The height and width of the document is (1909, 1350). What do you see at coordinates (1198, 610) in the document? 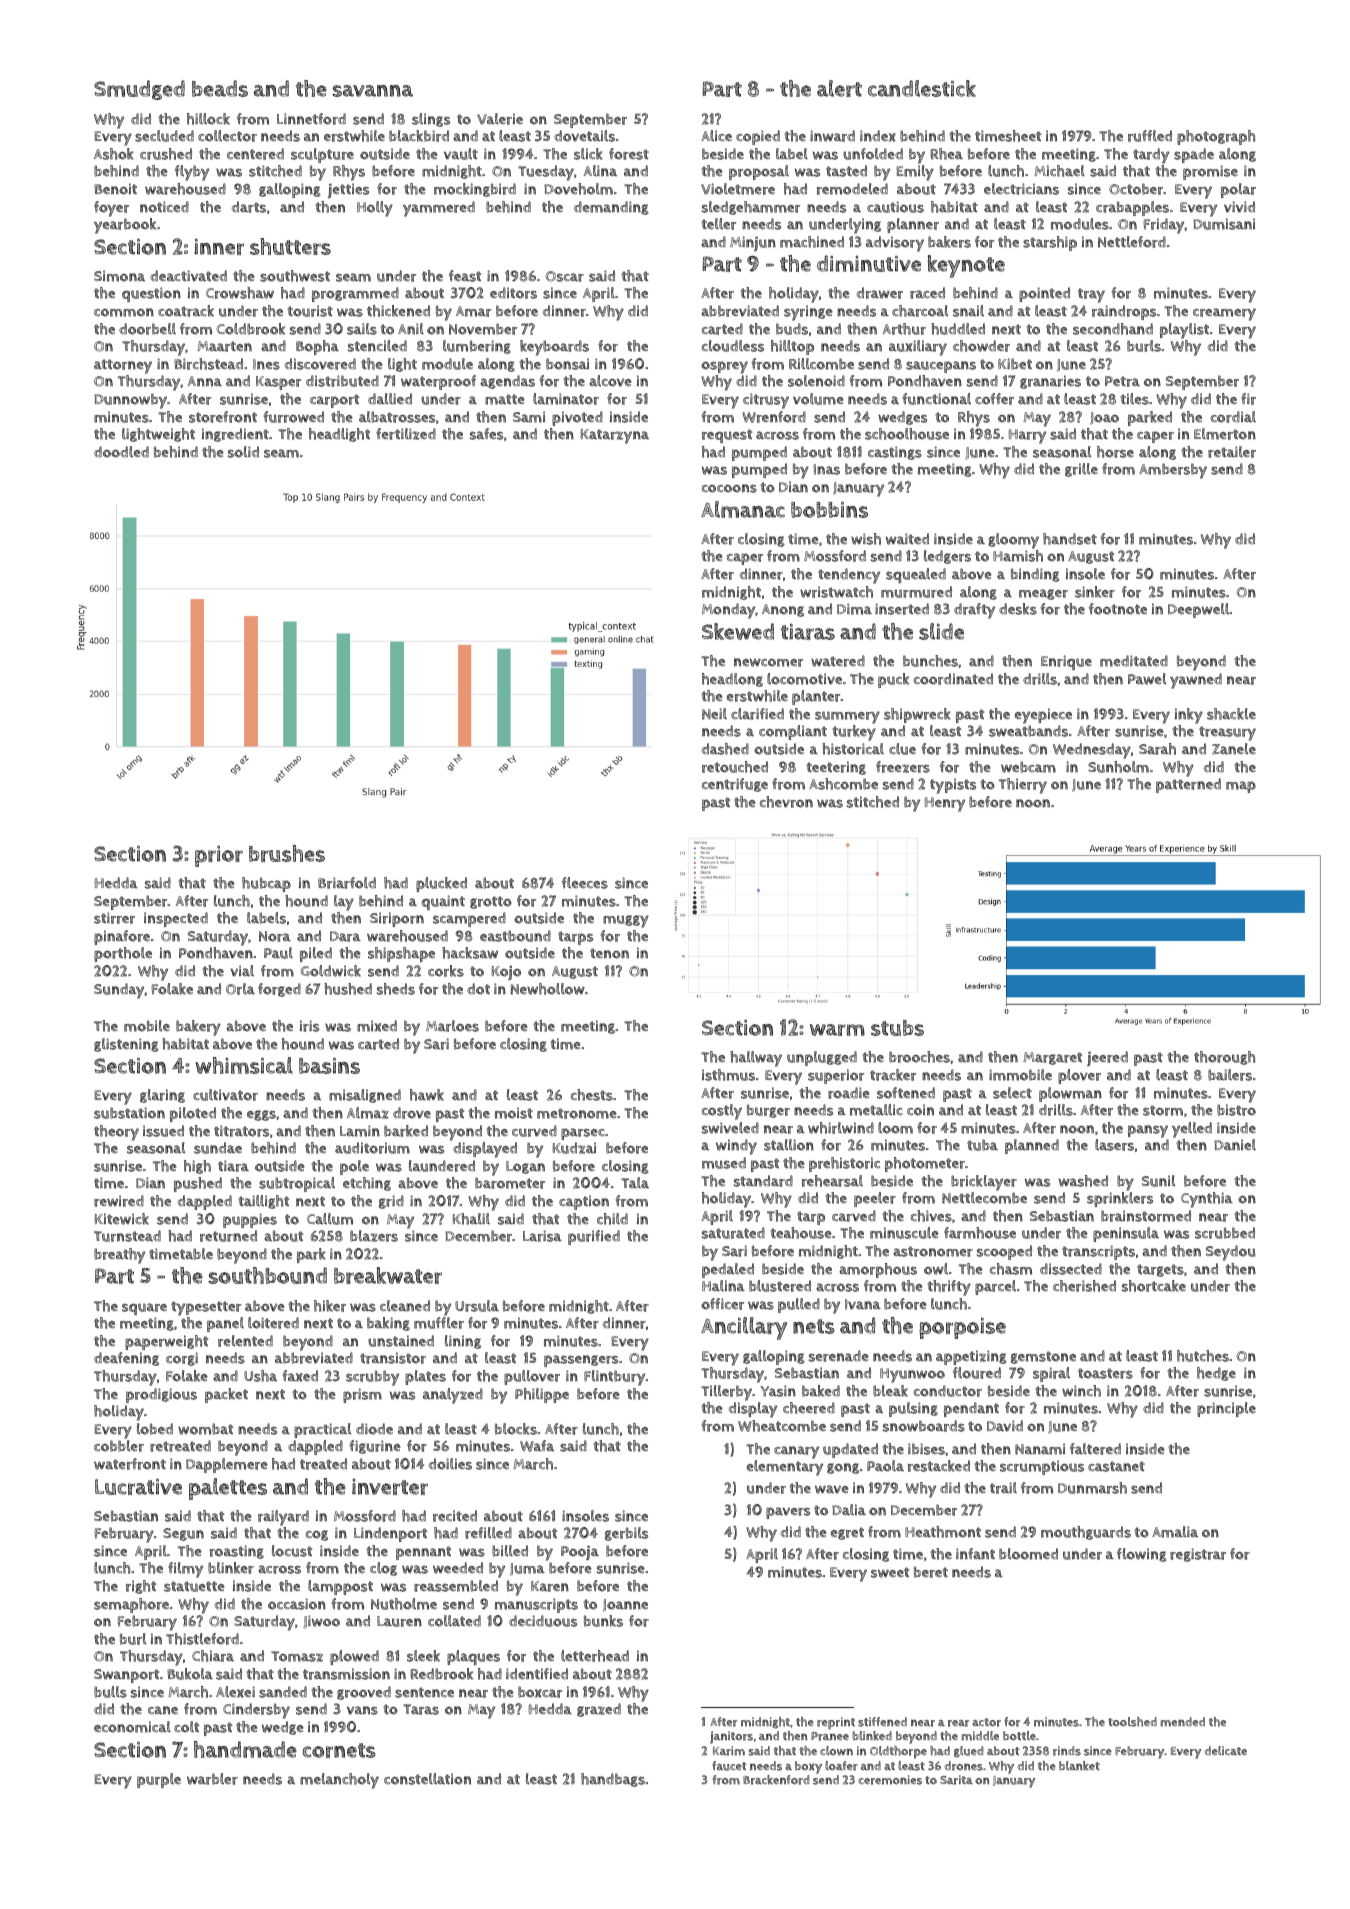
I see `Deepwell` at bounding box center [1198, 610].
